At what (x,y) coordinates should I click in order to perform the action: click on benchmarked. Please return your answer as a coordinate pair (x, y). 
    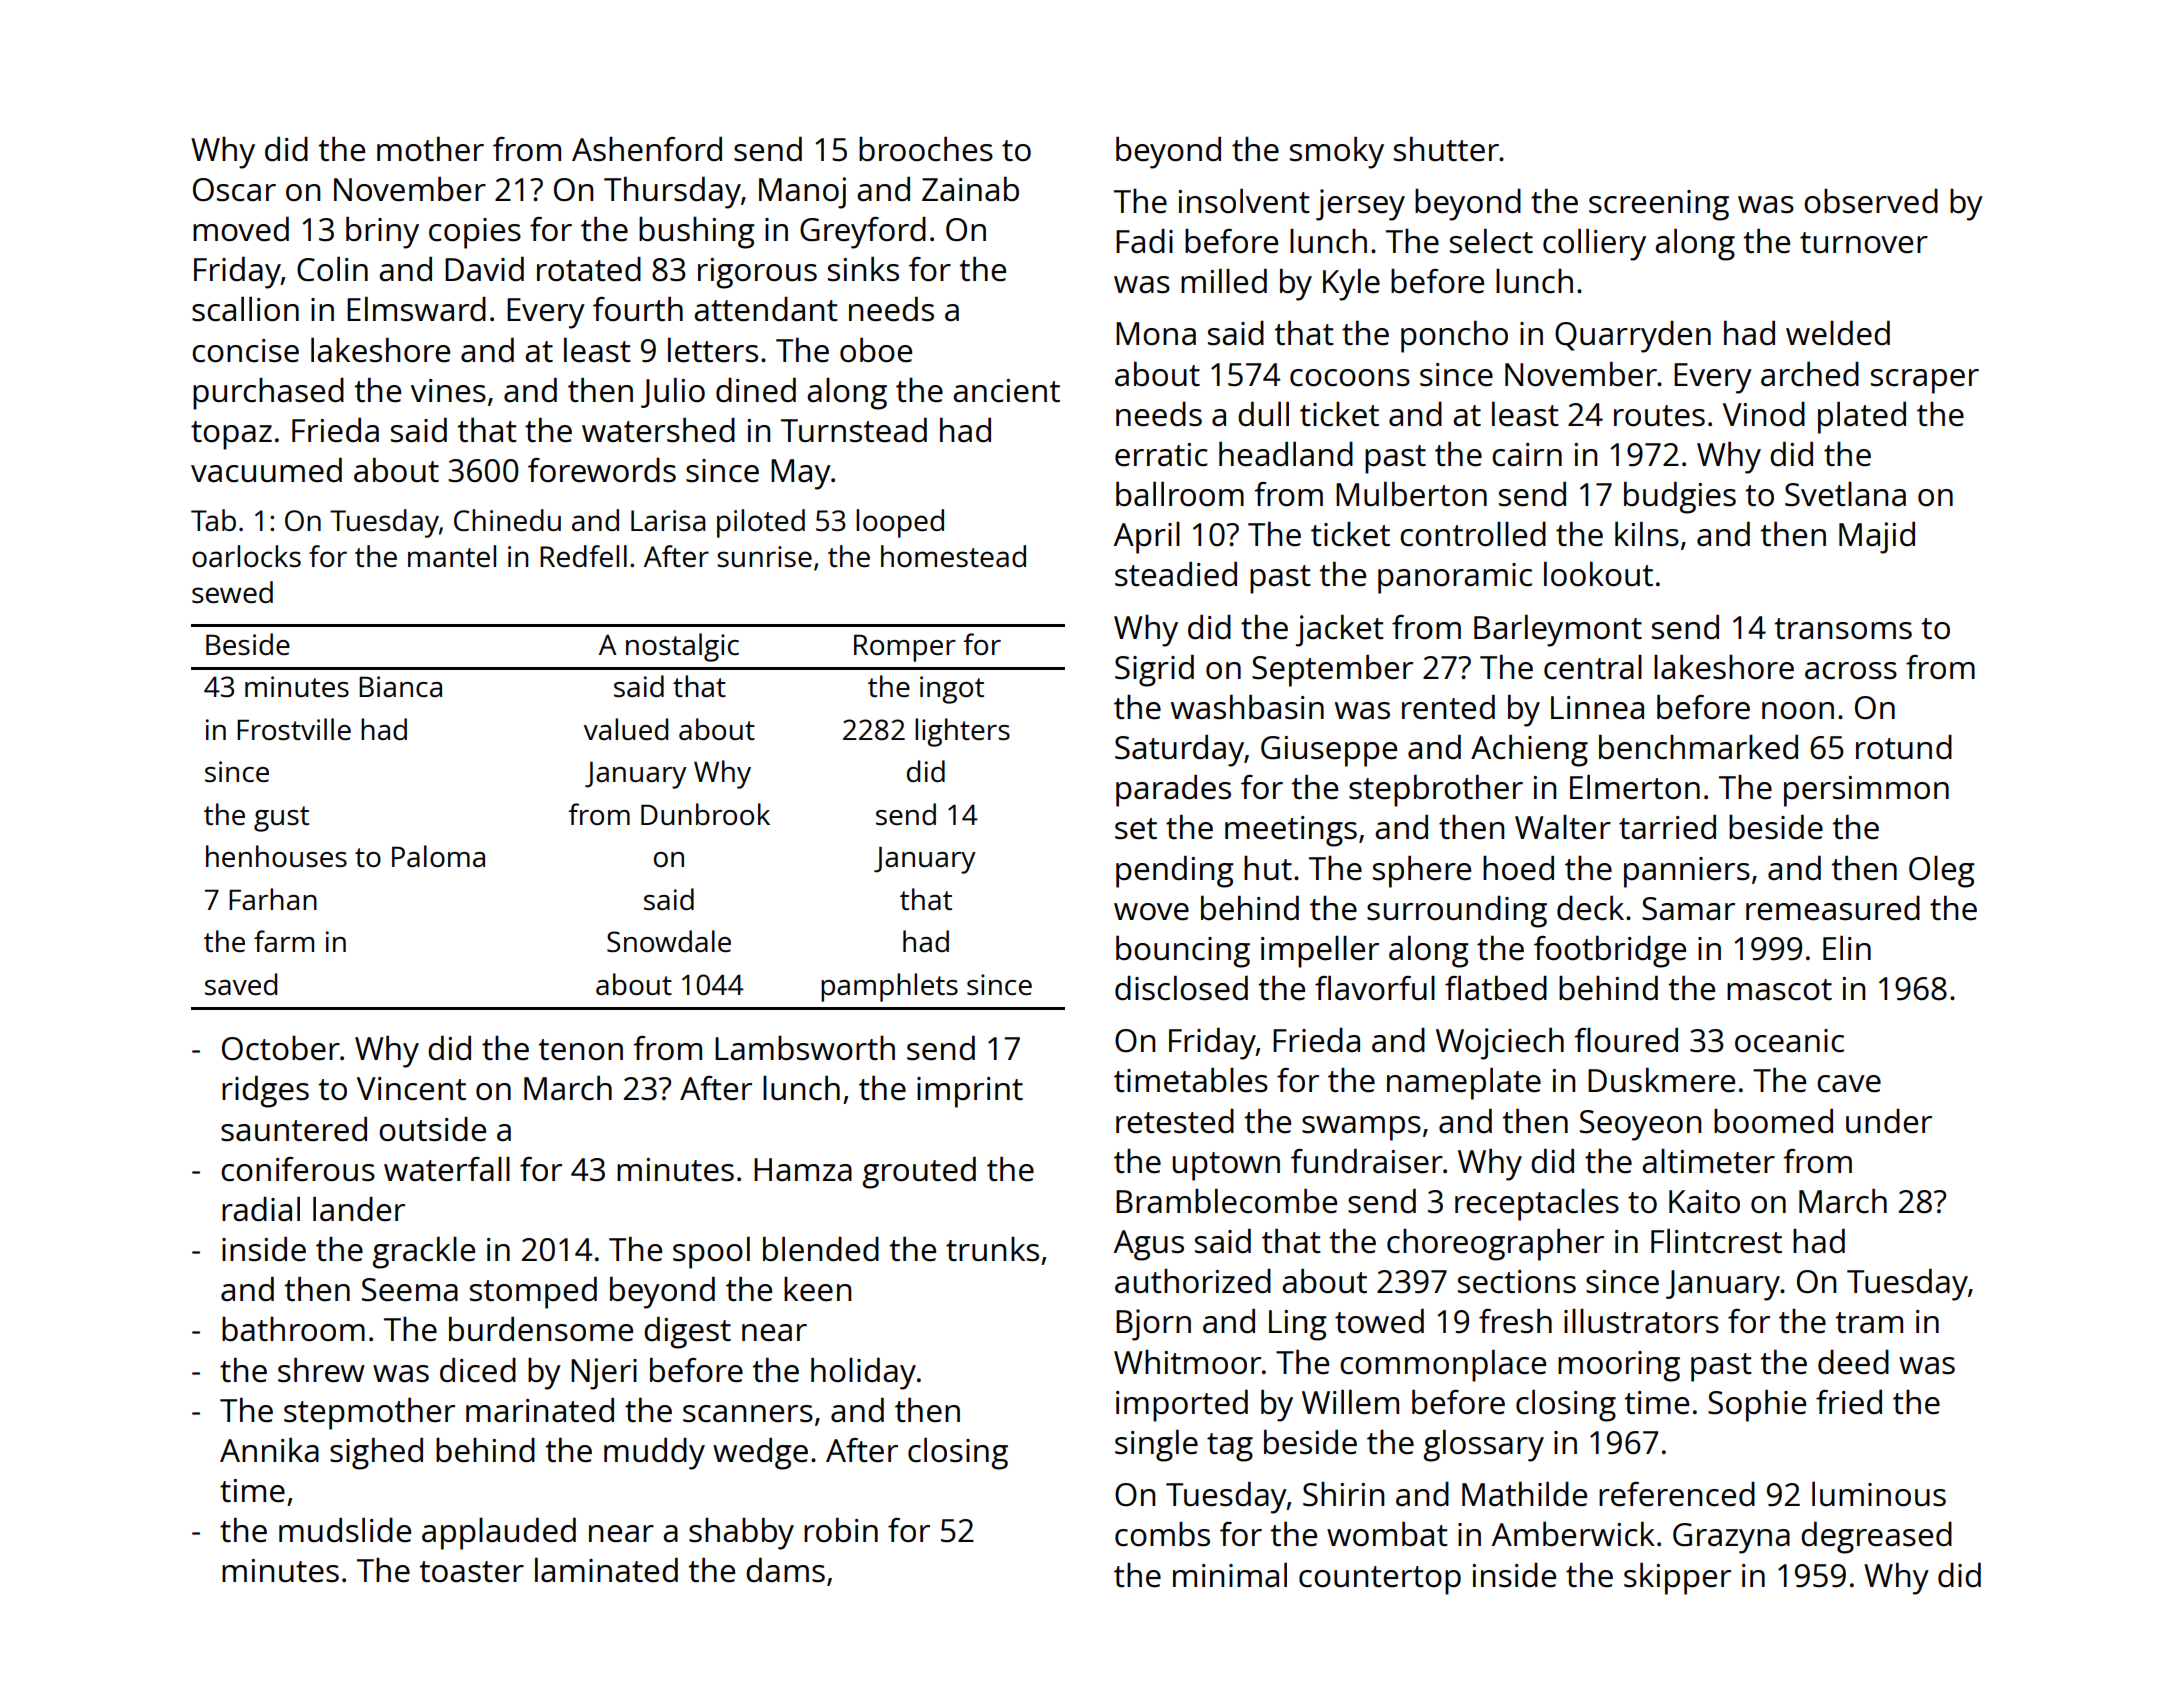
    Looking at the image, I should click on (1698, 747).
